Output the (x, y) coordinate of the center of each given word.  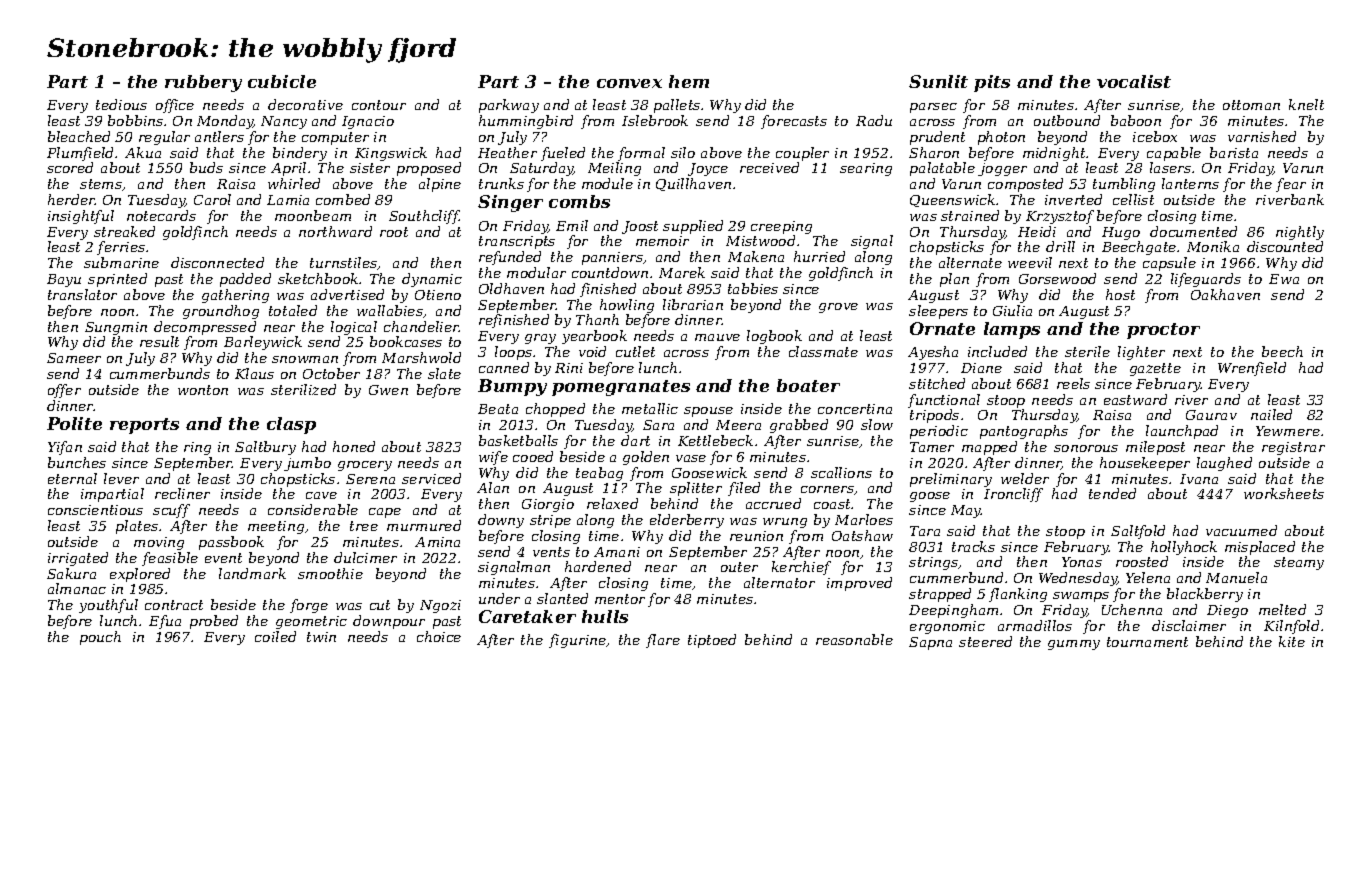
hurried (819, 256)
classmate (823, 351)
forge (309, 606)
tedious (121, 104)
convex (629, 83)
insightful (81, 217)
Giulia (1012, 310)
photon (1001, 138)
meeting (276, 527)
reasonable (854, 639)
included (997, 351)
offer (64, 391)
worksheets (1284, 493)
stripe (550, 521)
